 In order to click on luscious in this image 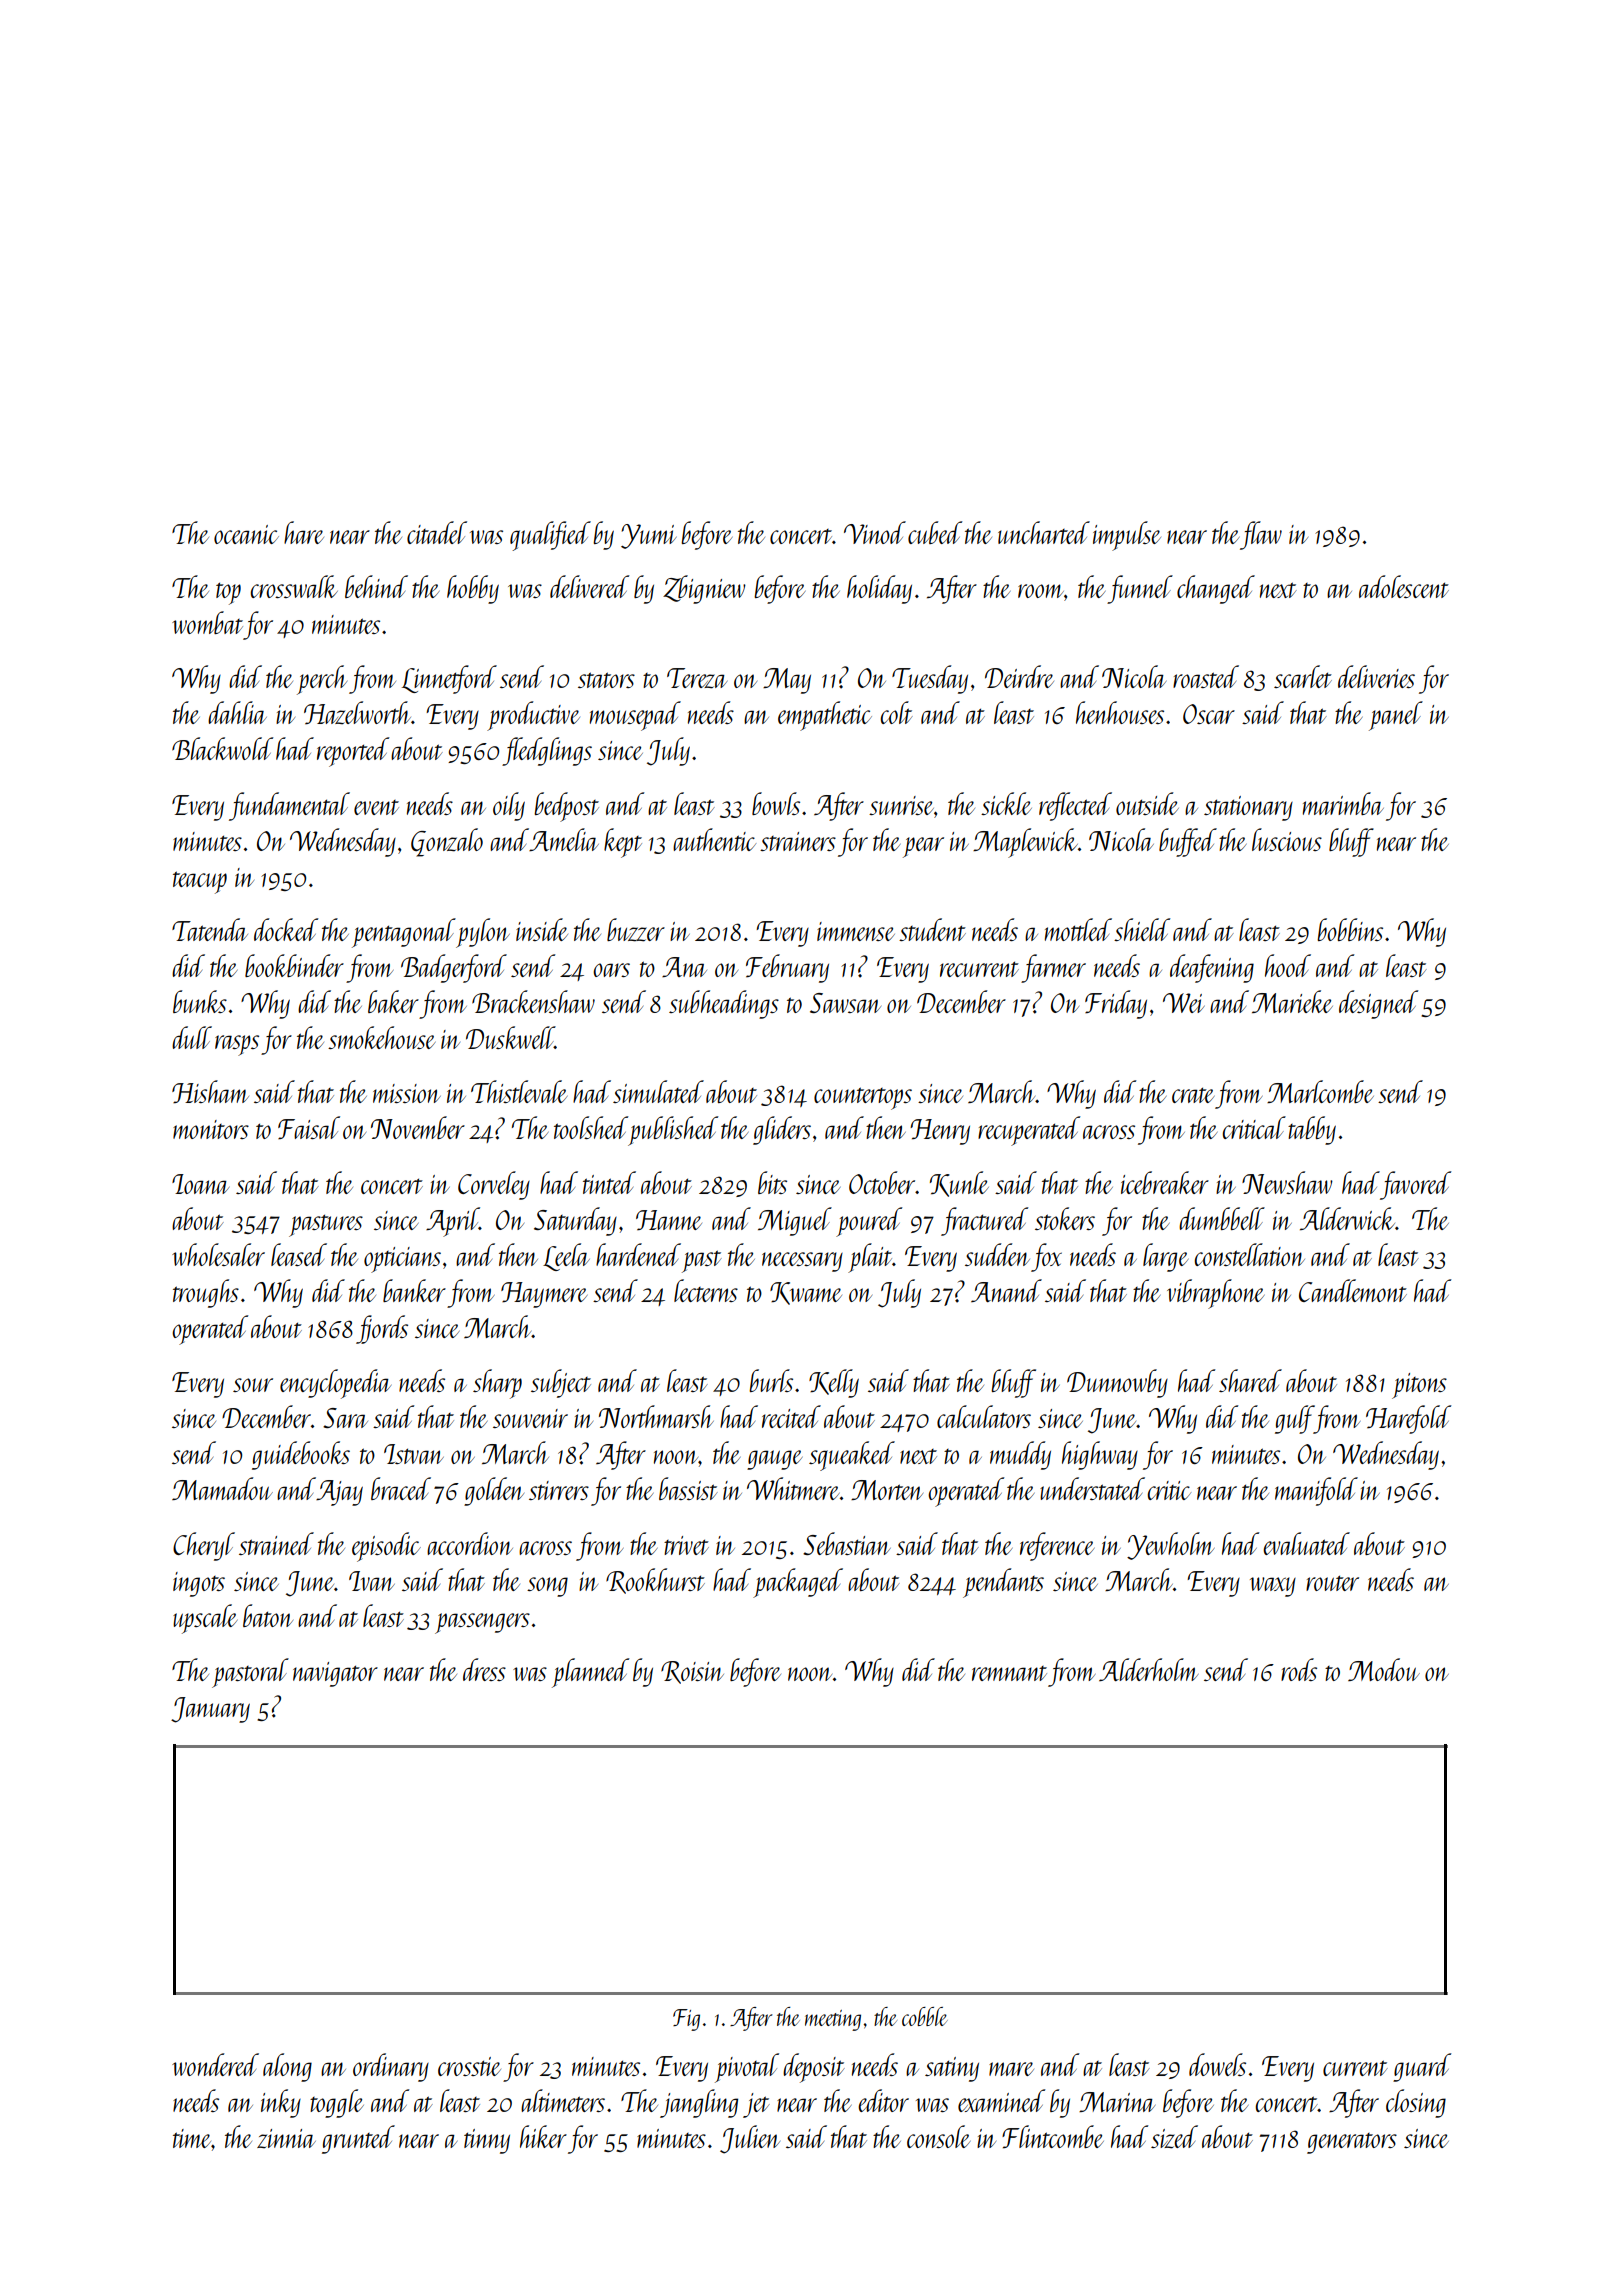, I will do `click(1287, 839)`.
